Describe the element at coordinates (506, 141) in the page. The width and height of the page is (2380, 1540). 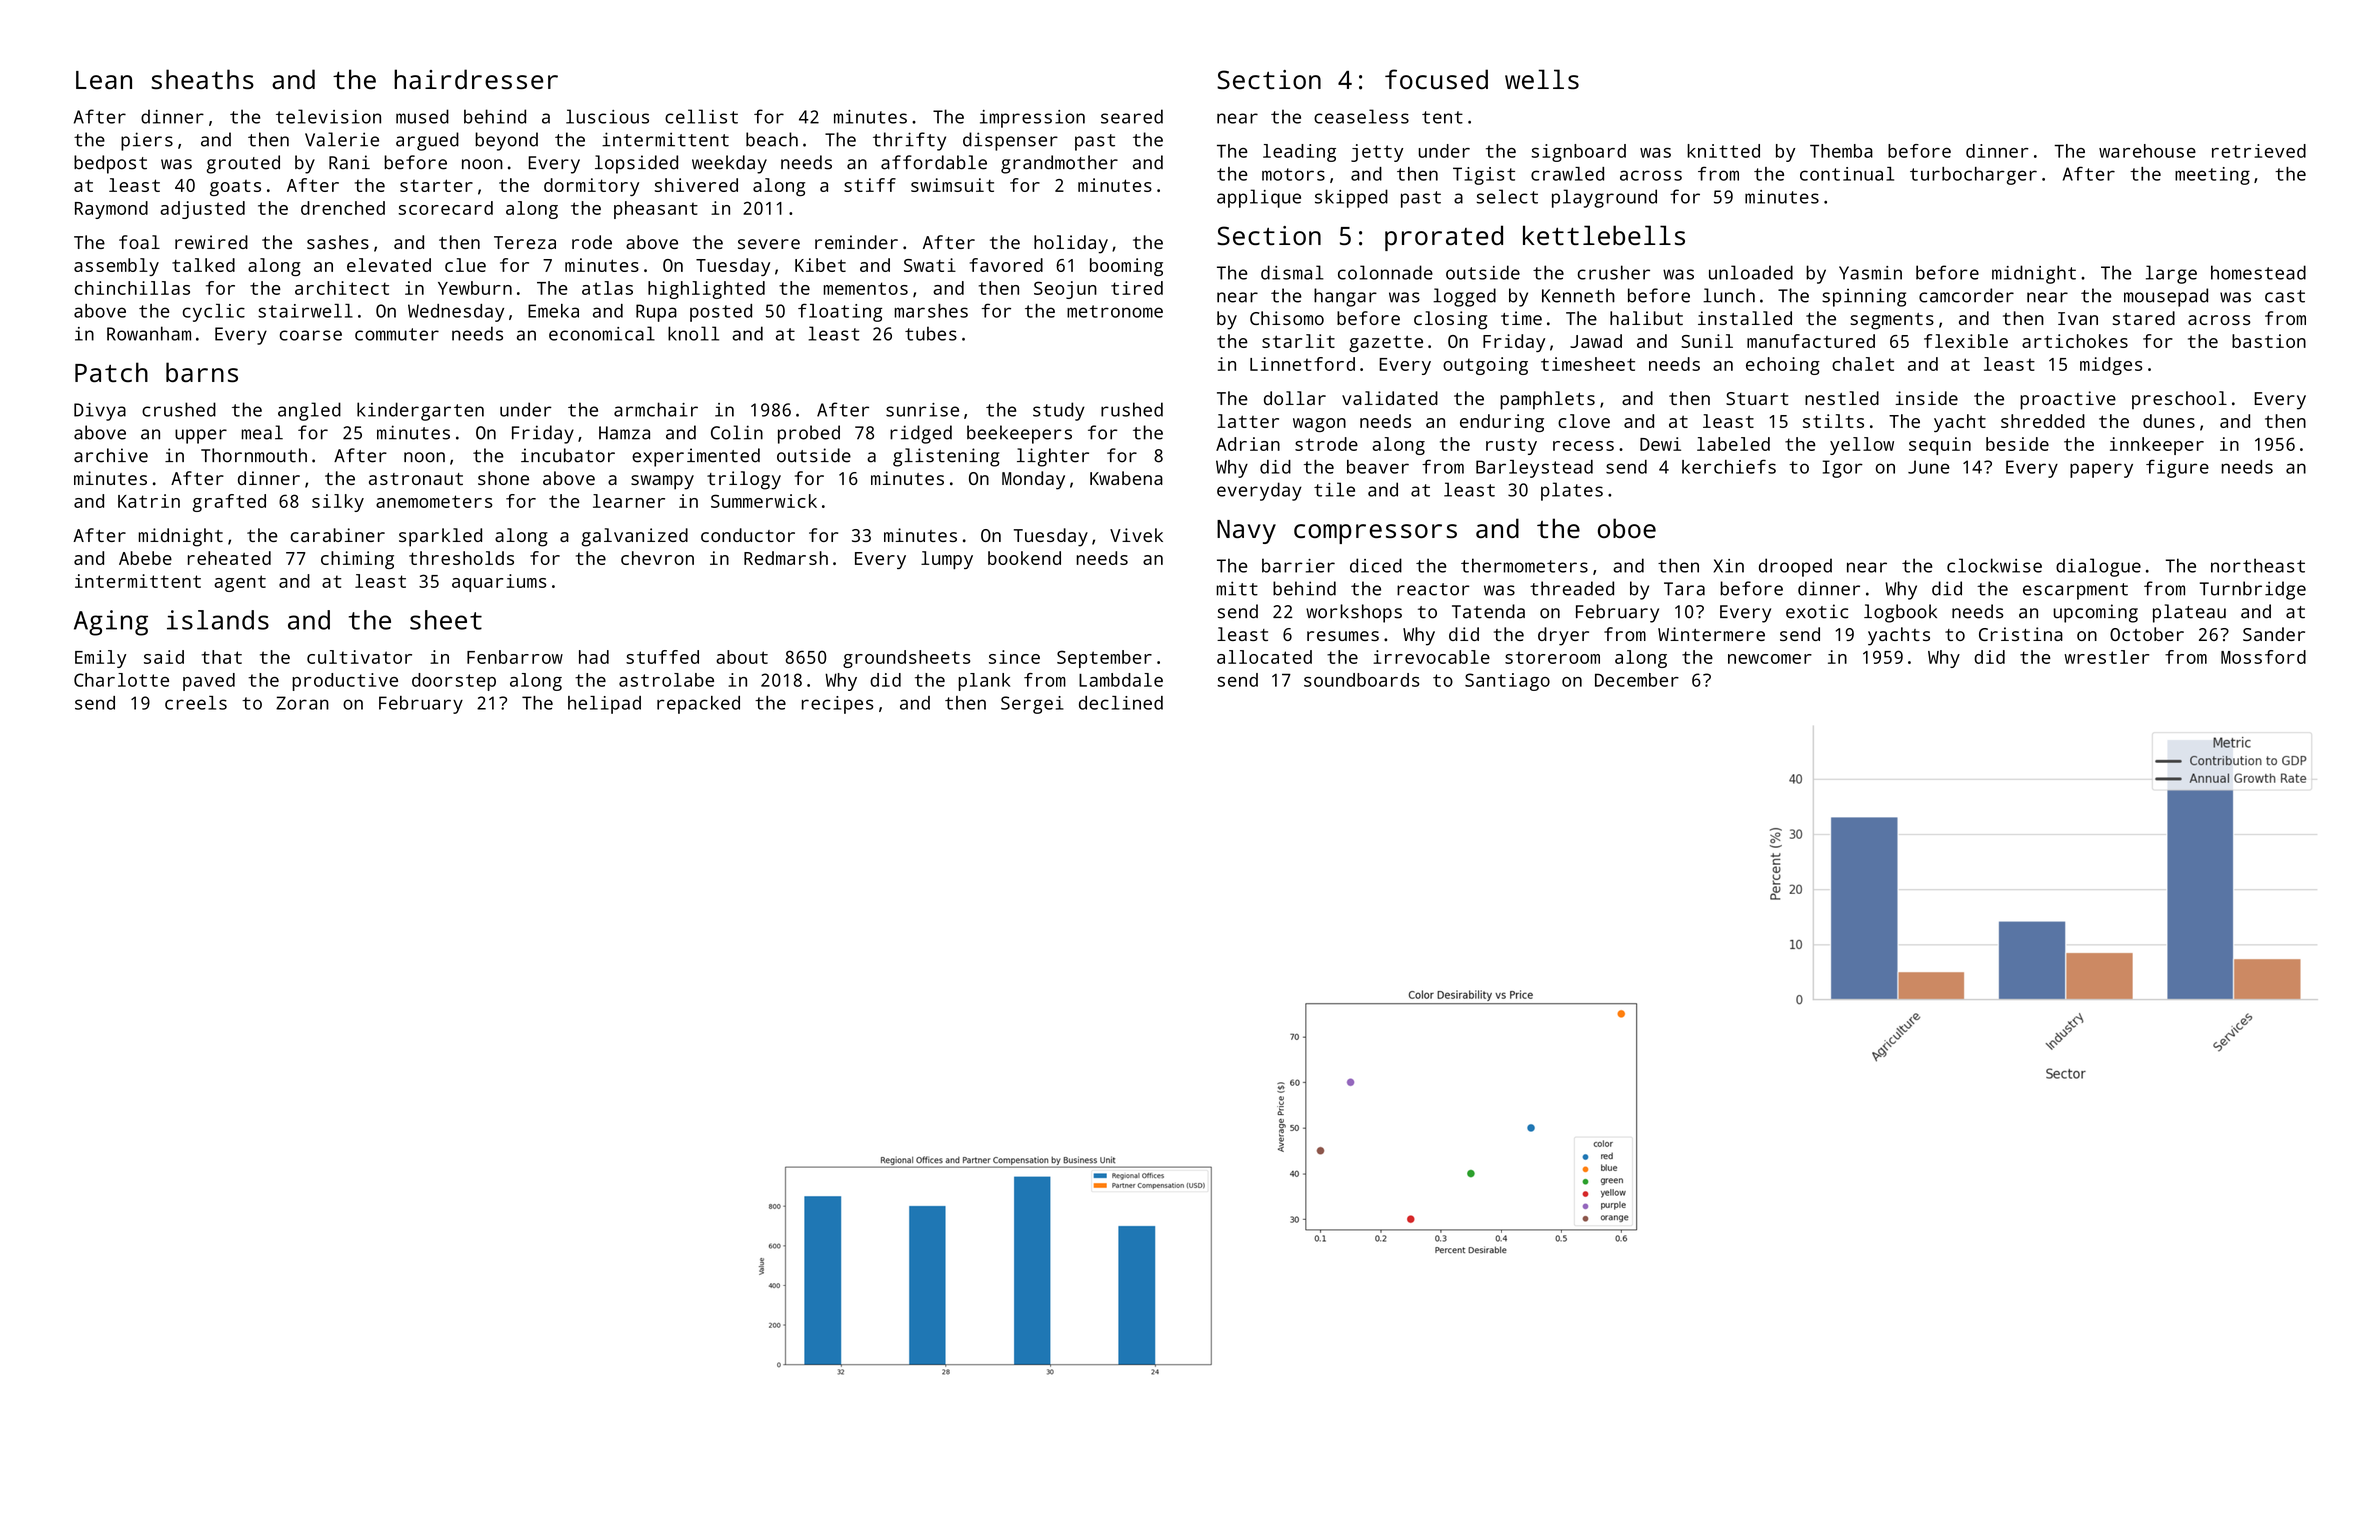
I see `beyond` at that location.
